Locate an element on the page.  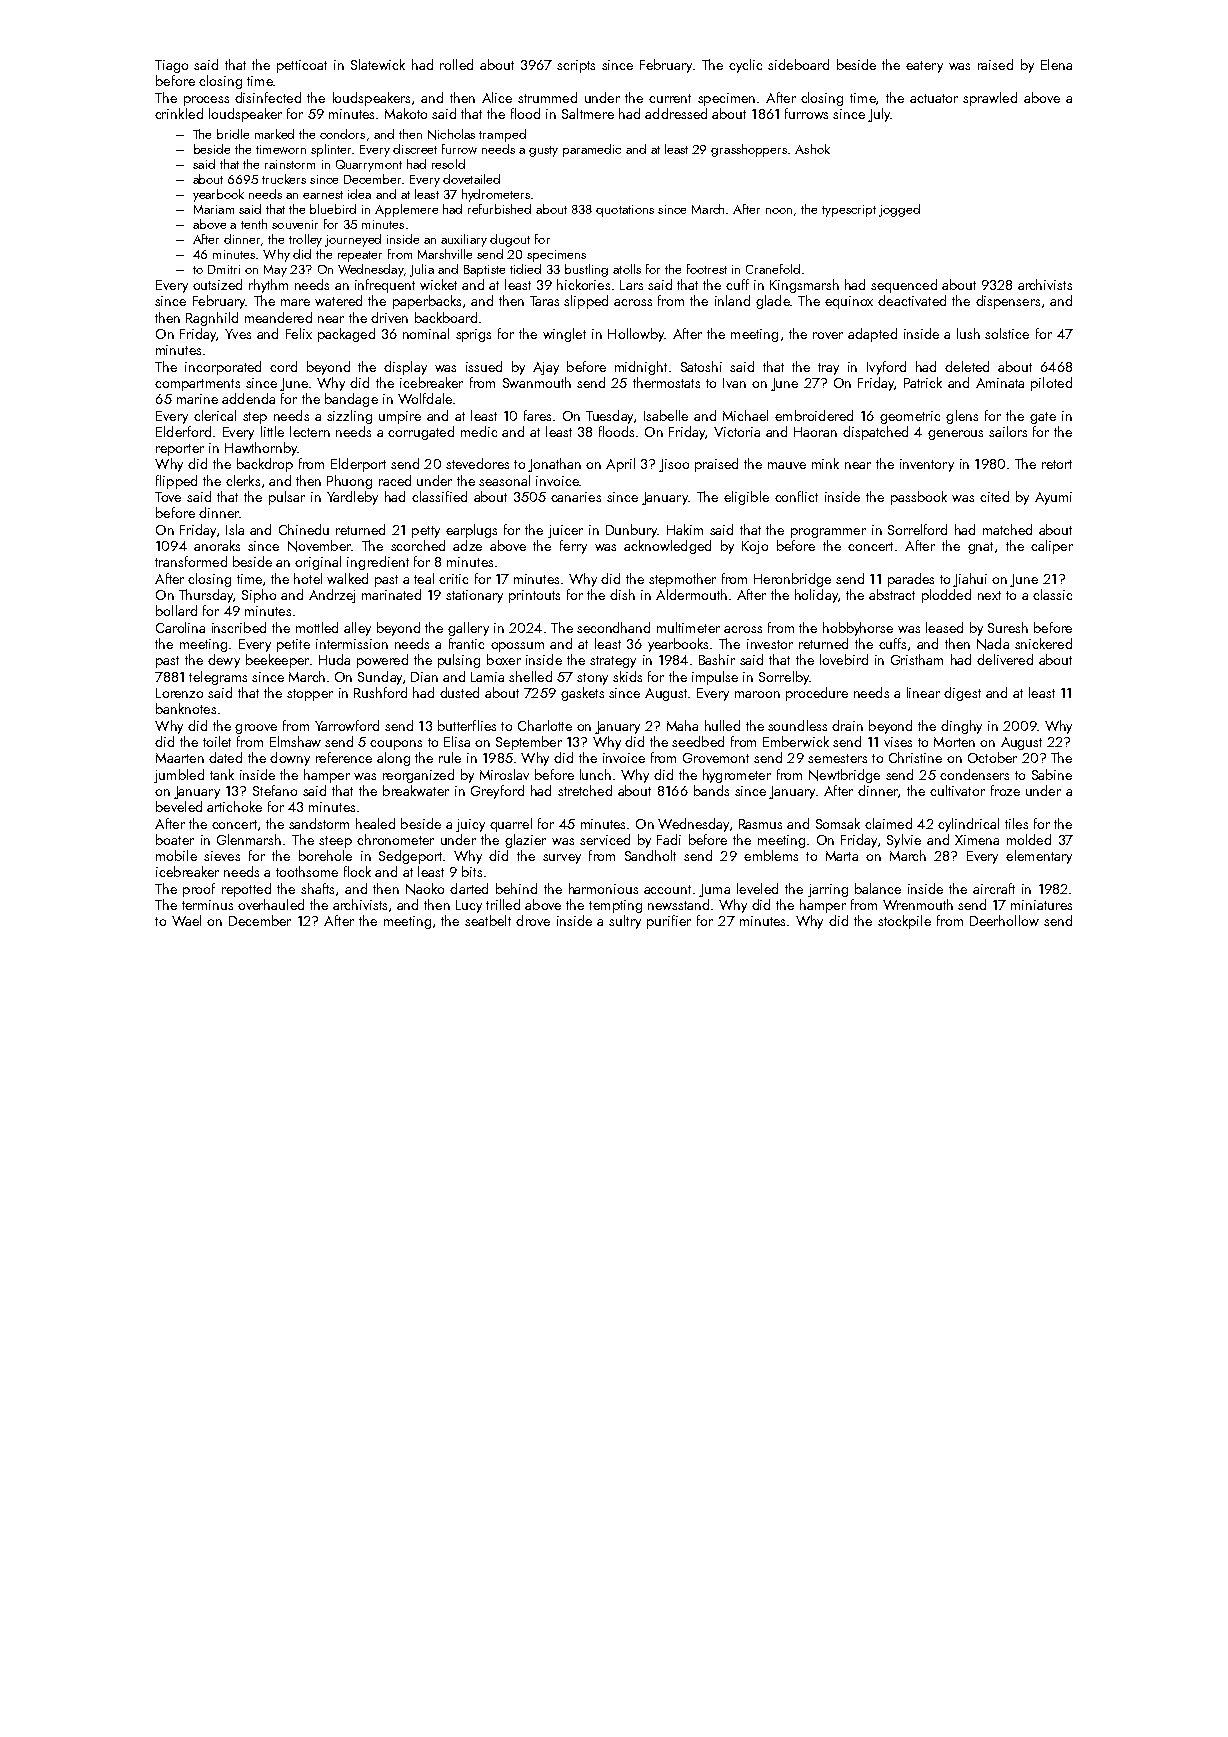
packaged is located at coordinates (346, 335).
